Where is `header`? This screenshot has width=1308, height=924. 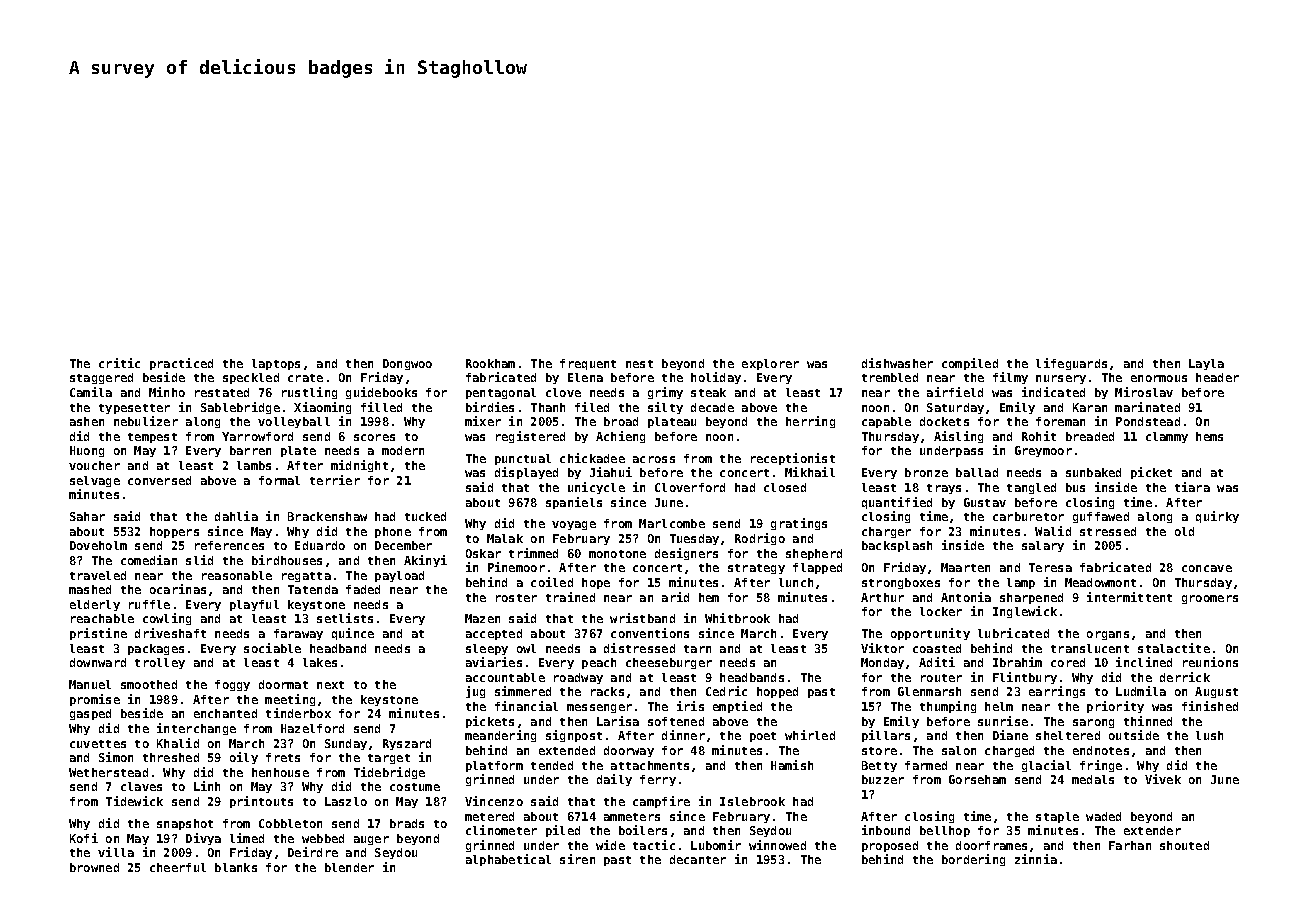
header is located at coordinates (1217, 377).
